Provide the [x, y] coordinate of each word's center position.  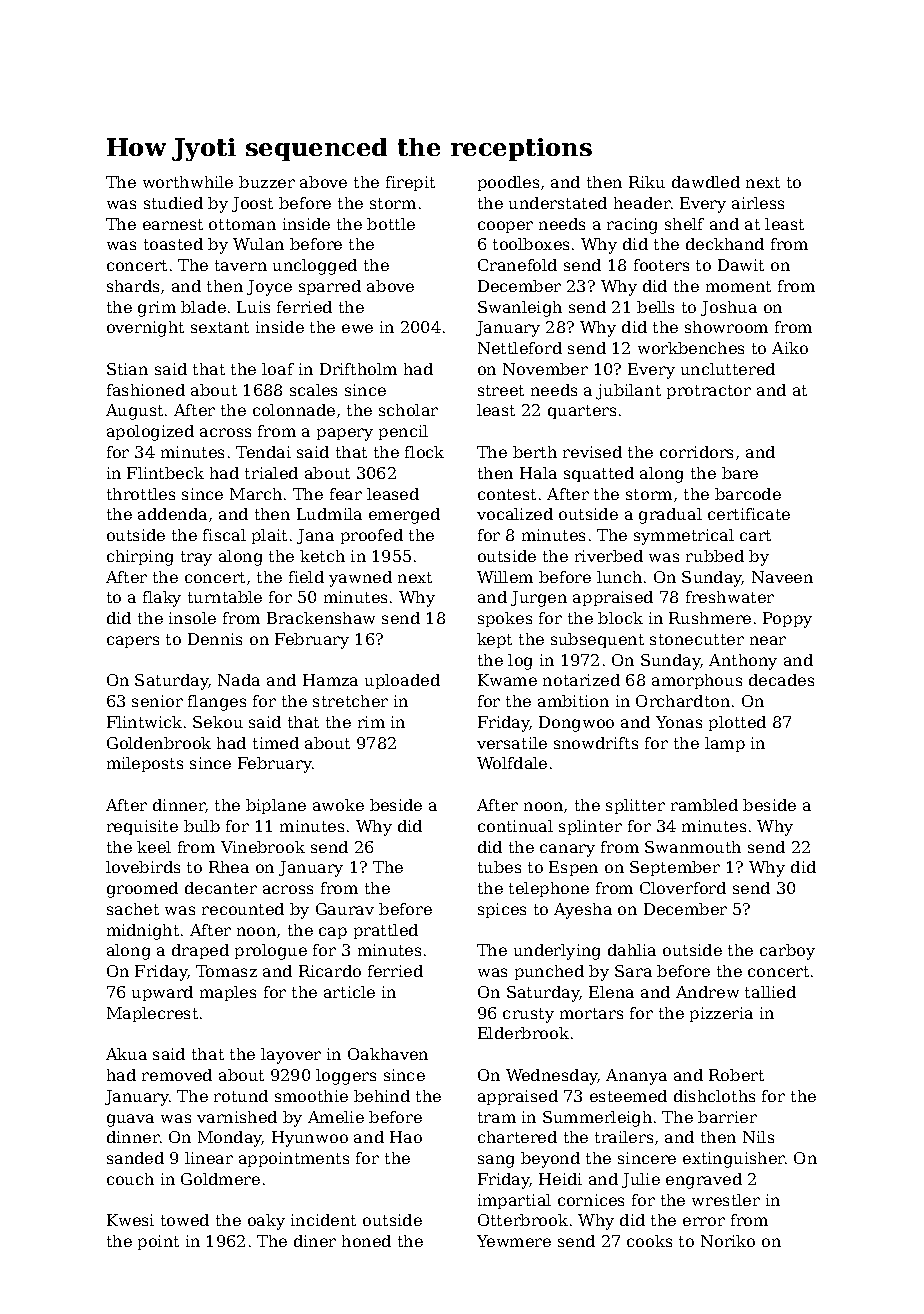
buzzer [267, 182]
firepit [410, 183]
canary [567, 850]
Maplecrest [152, 1014]
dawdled [706, 182]
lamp [725, 744]
